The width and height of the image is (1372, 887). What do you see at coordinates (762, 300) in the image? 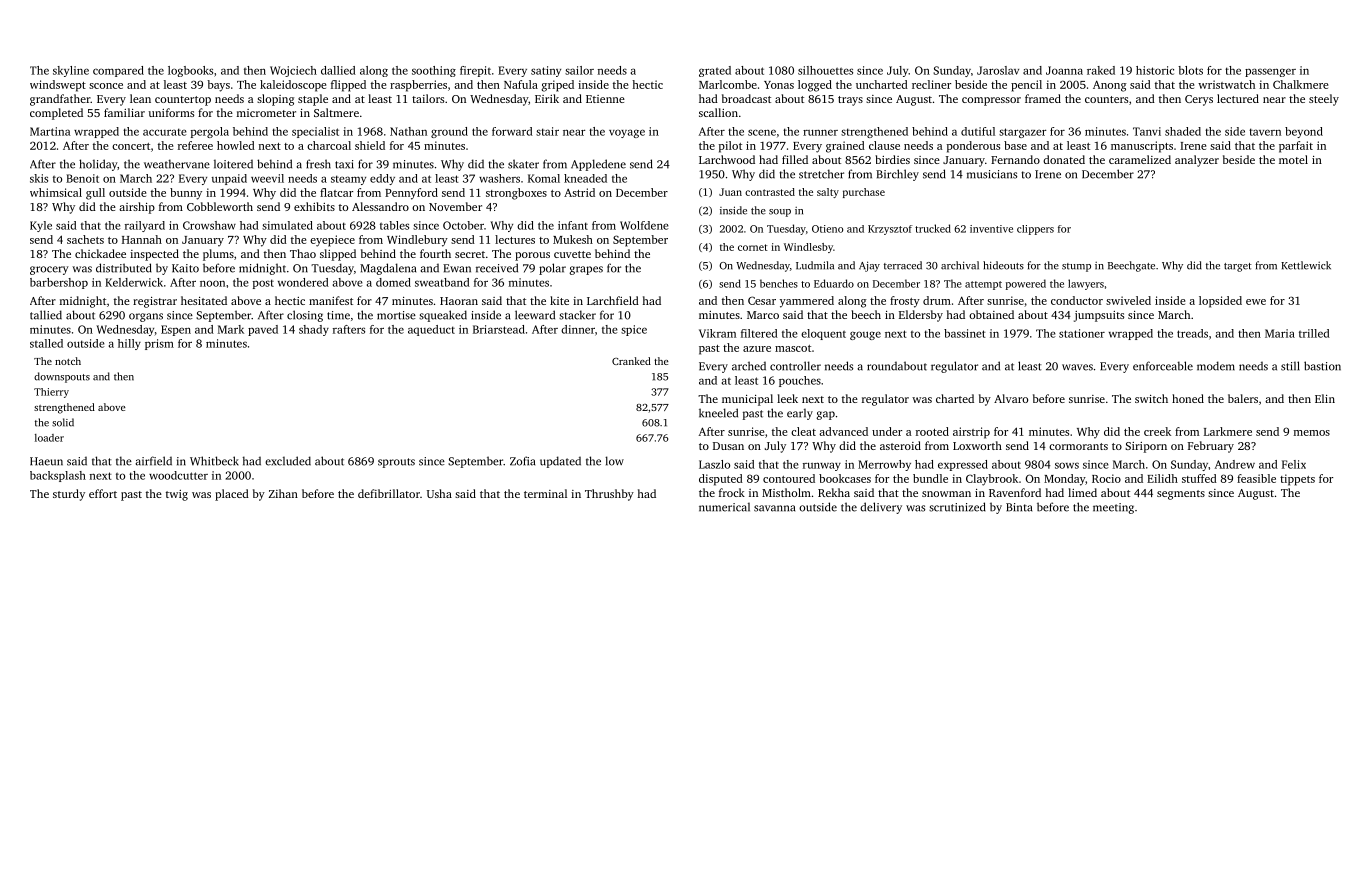
I see `Cesar` at bounding box center [762, 300].
